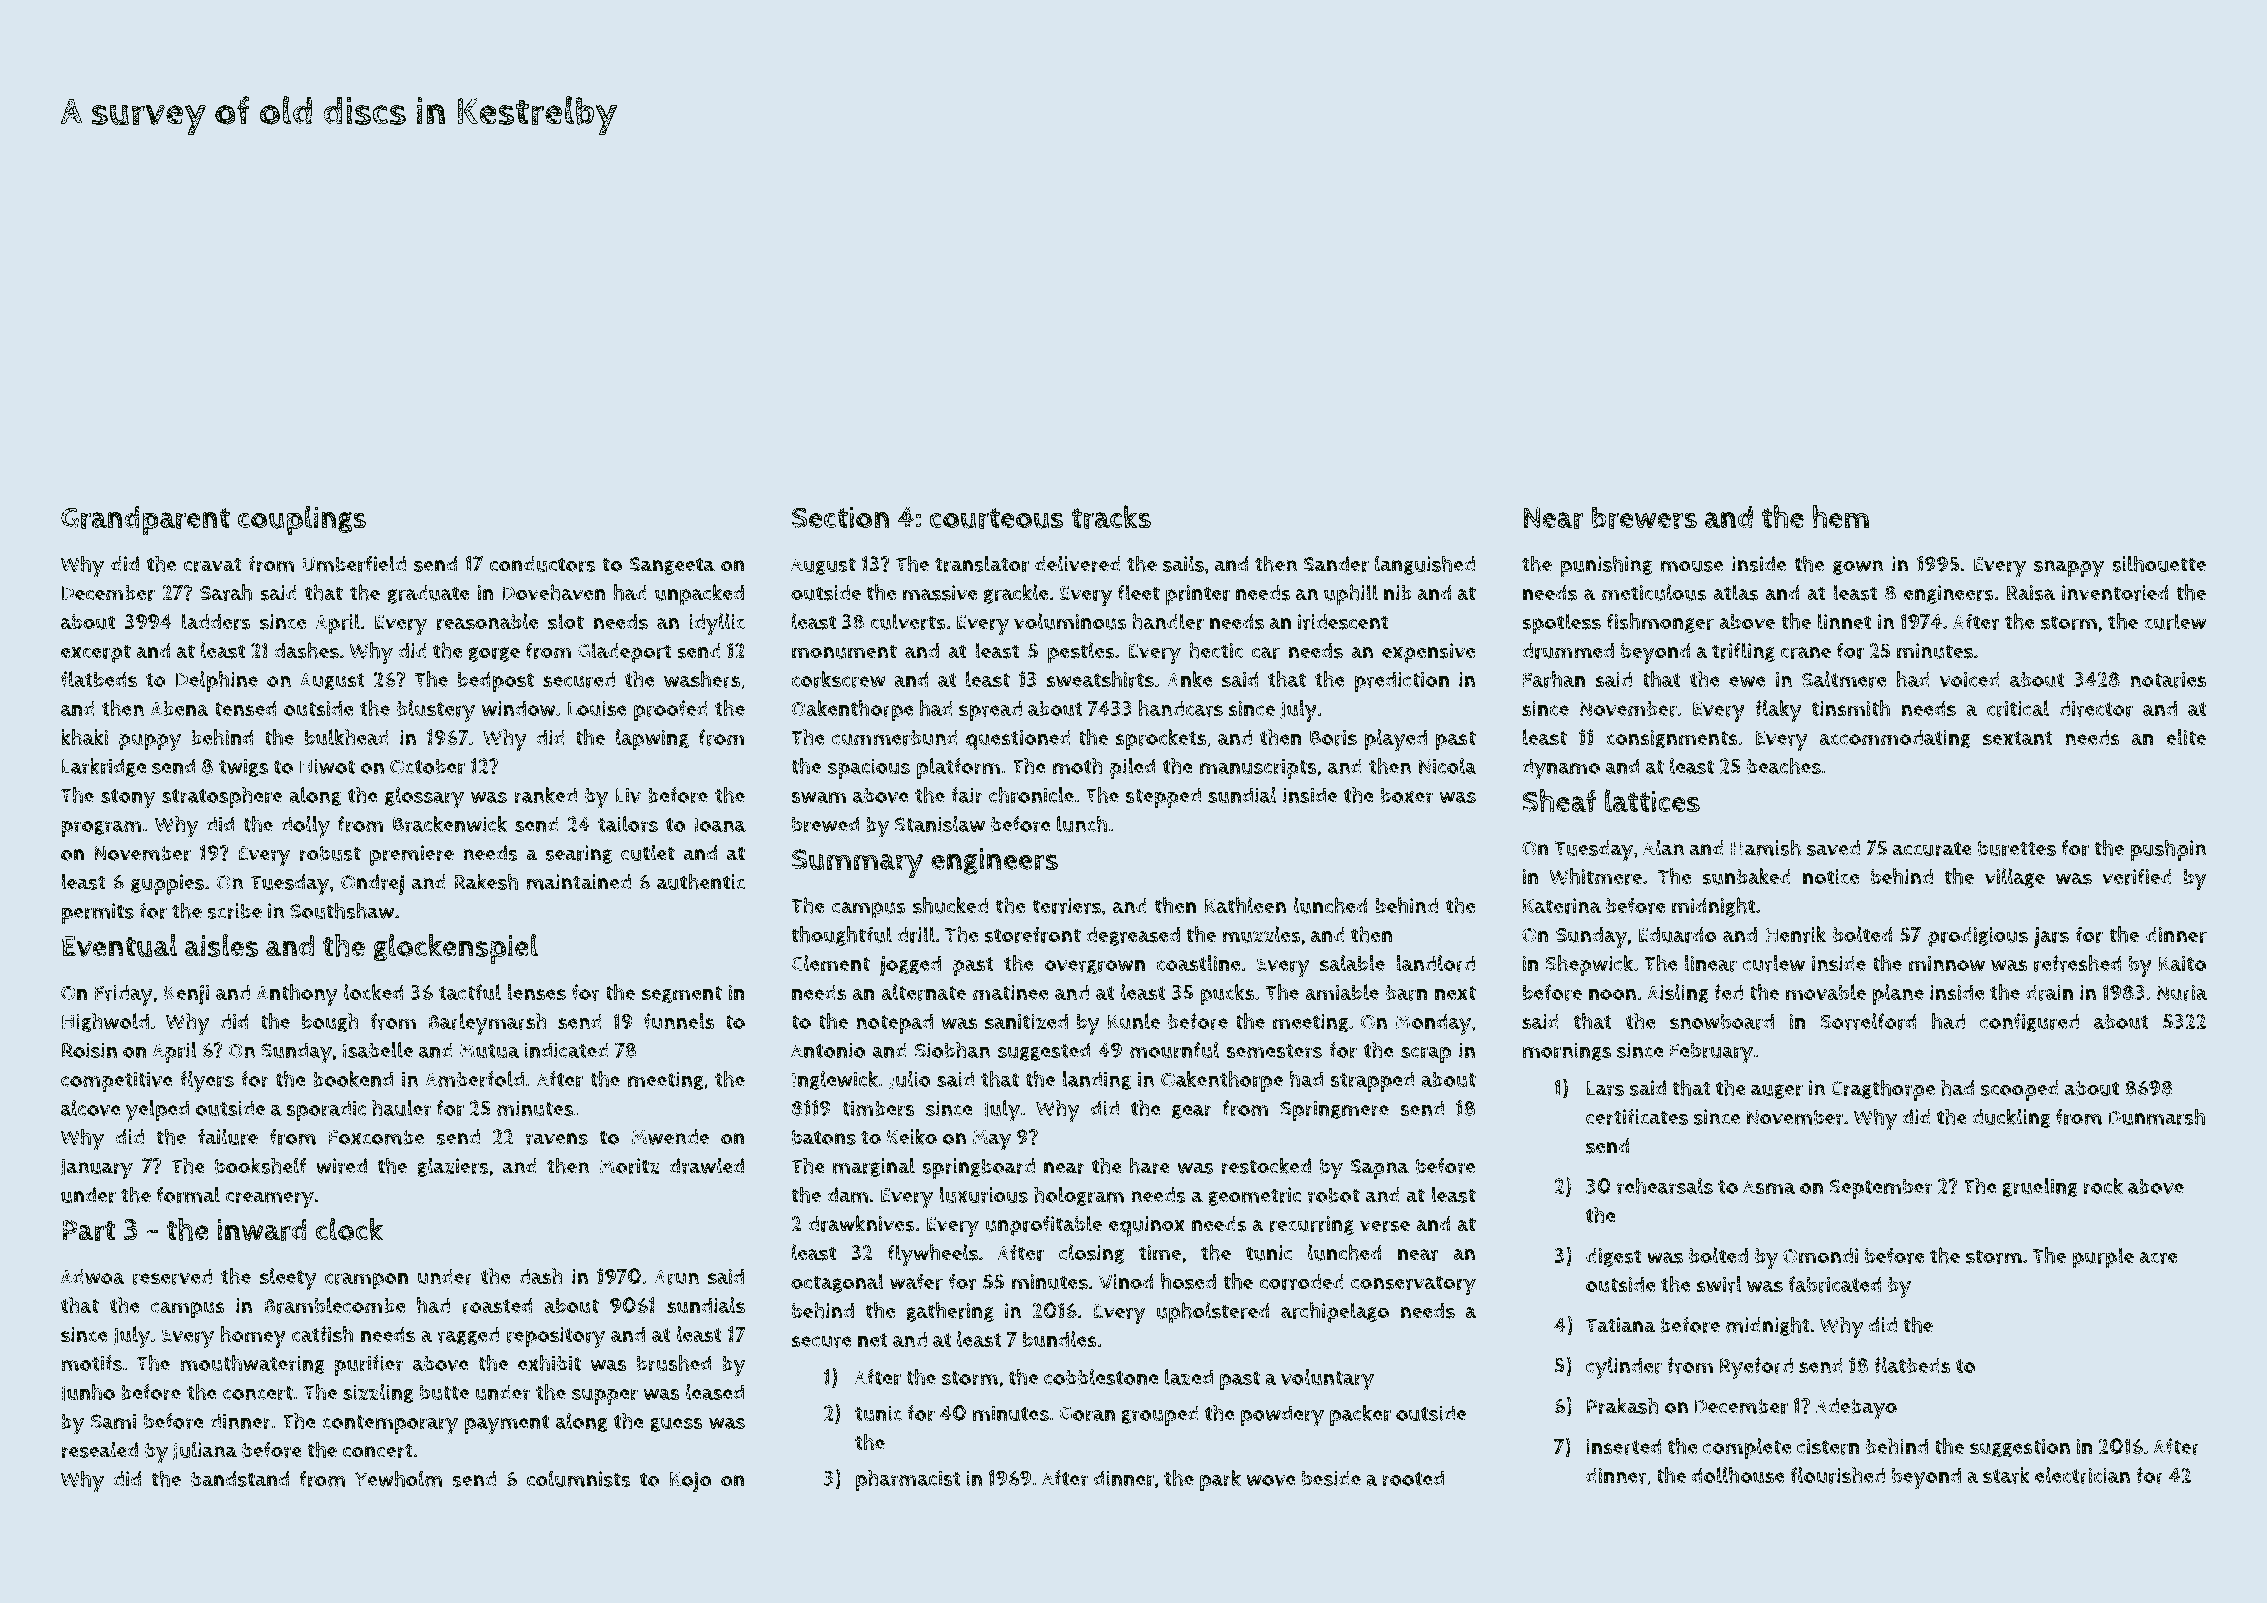 This image has height=1603, width=2267. What do you see at coordinates (507, 1425) in the image?
I see `payment` at bounding box center [507, 1425].
